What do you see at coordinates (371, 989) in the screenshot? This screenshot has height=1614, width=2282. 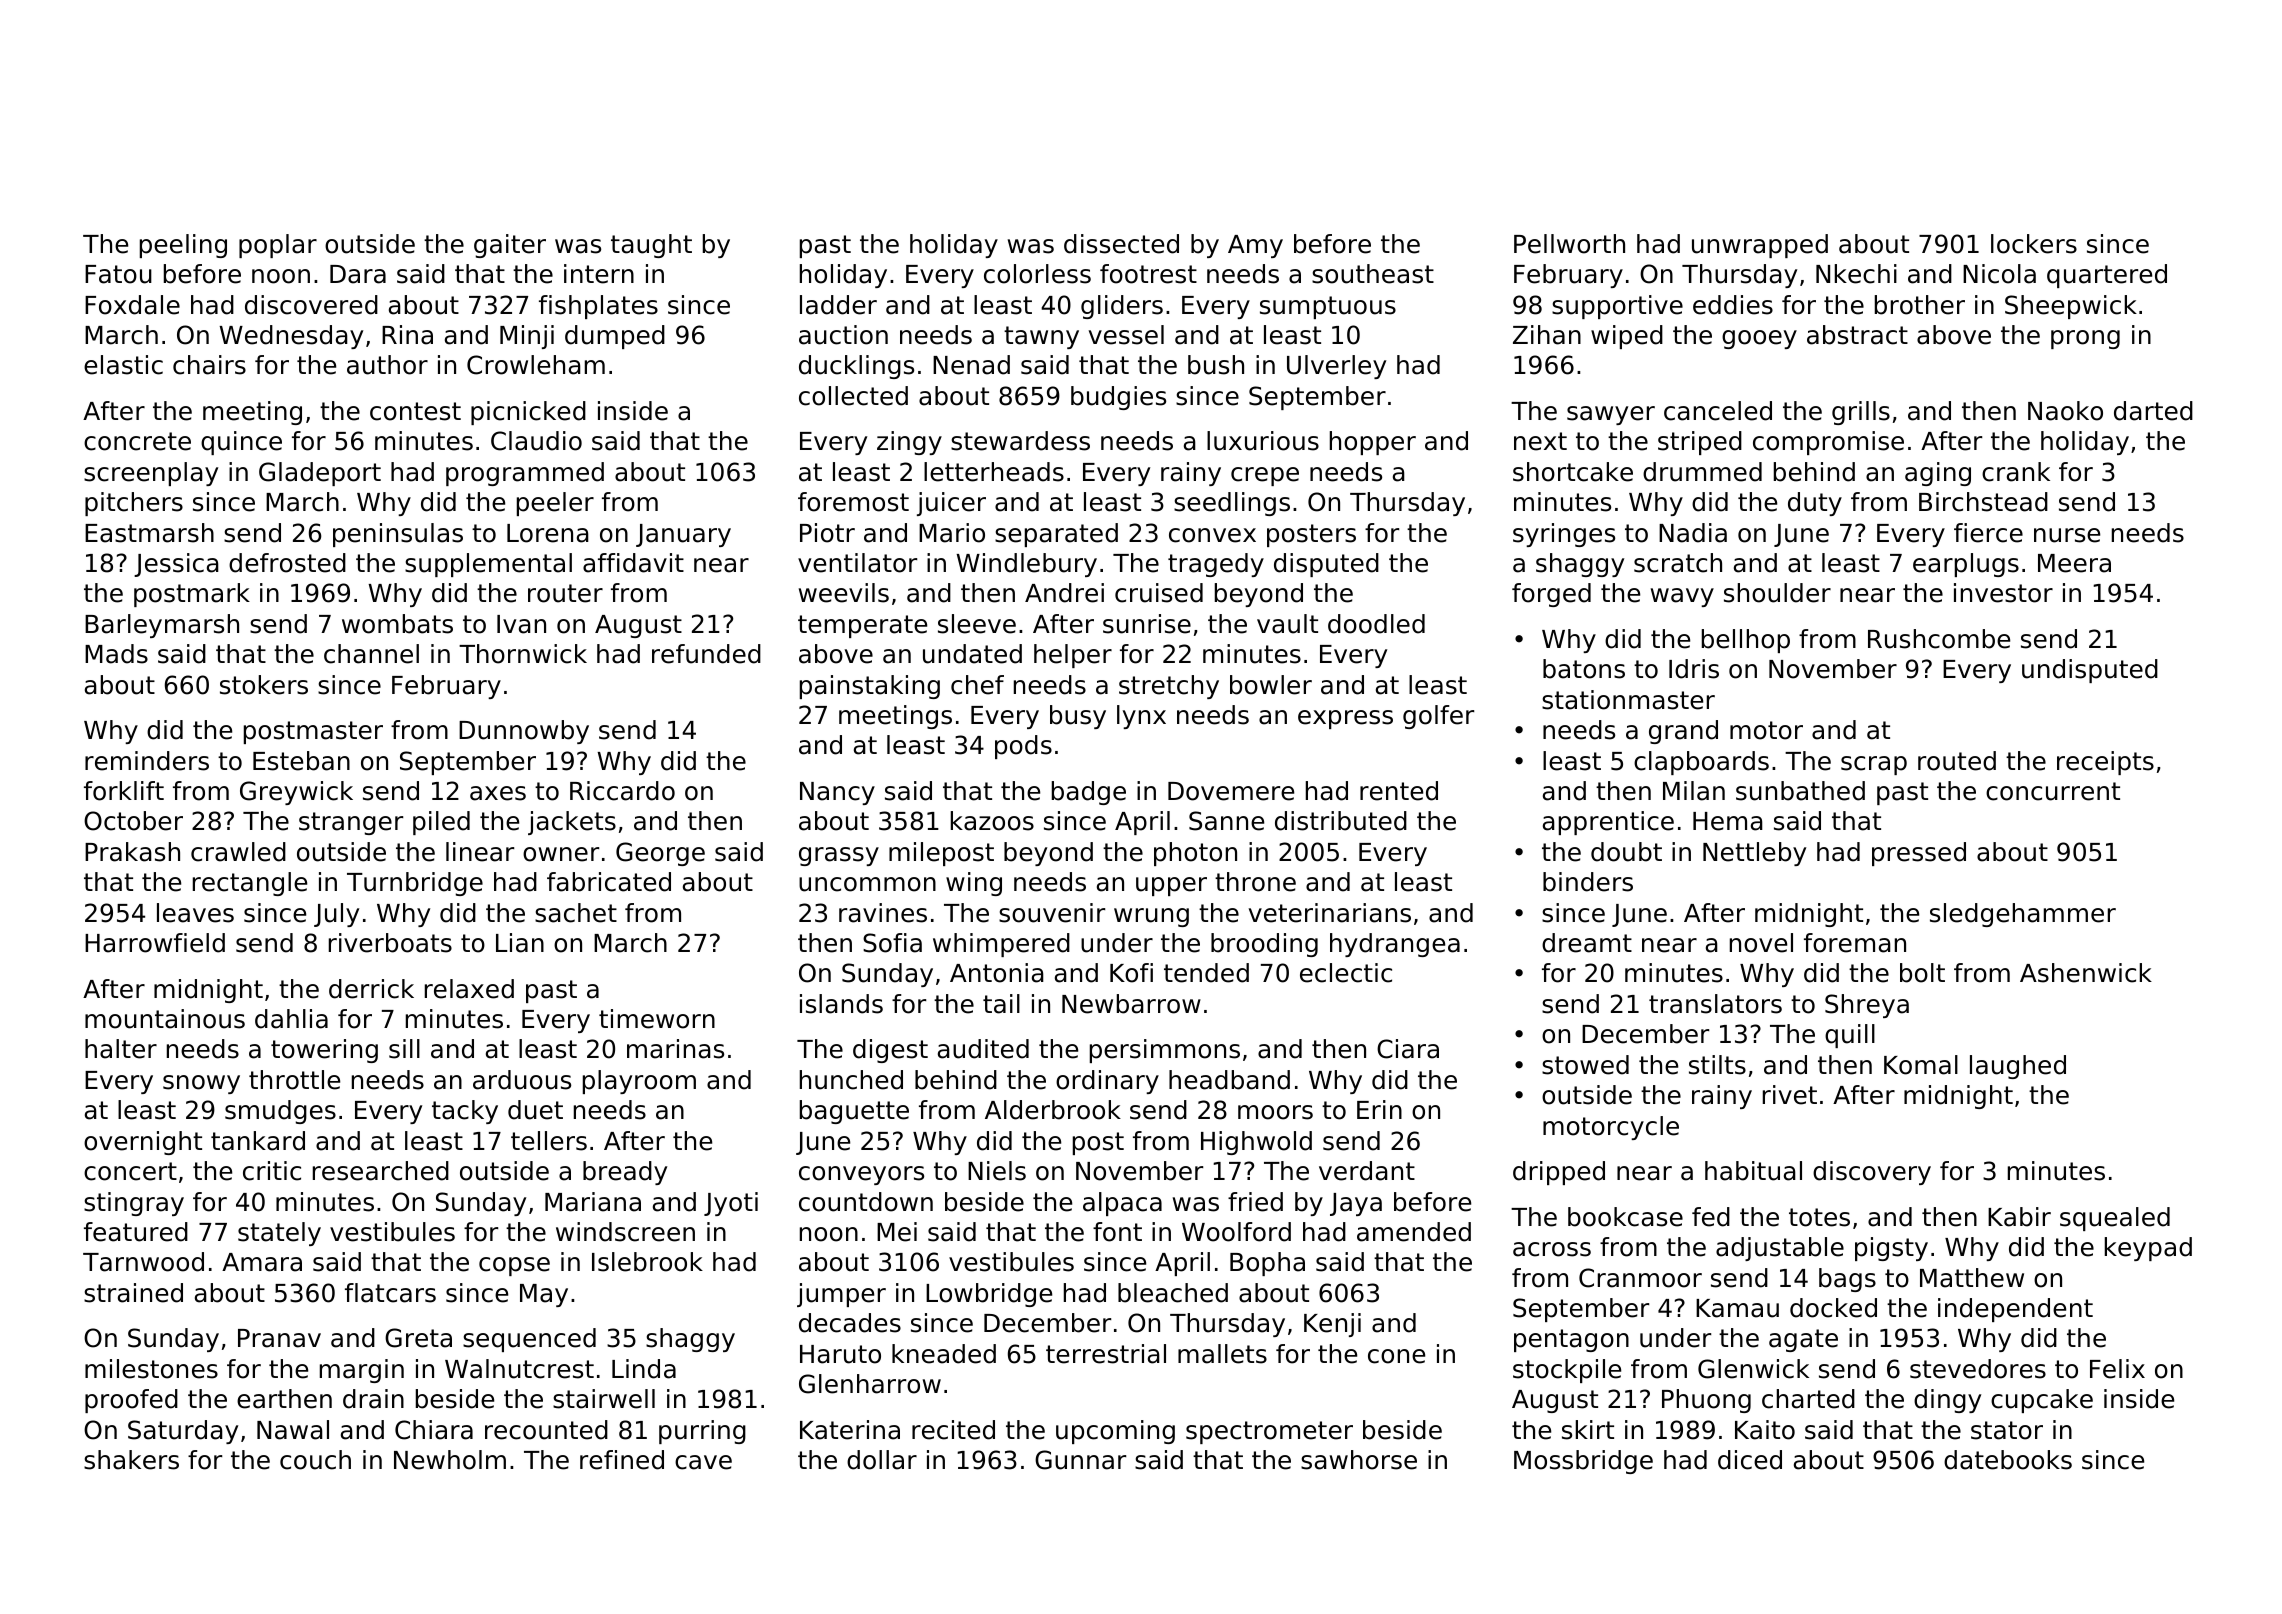 I see `derrick` at bounding box center [371, 989].
